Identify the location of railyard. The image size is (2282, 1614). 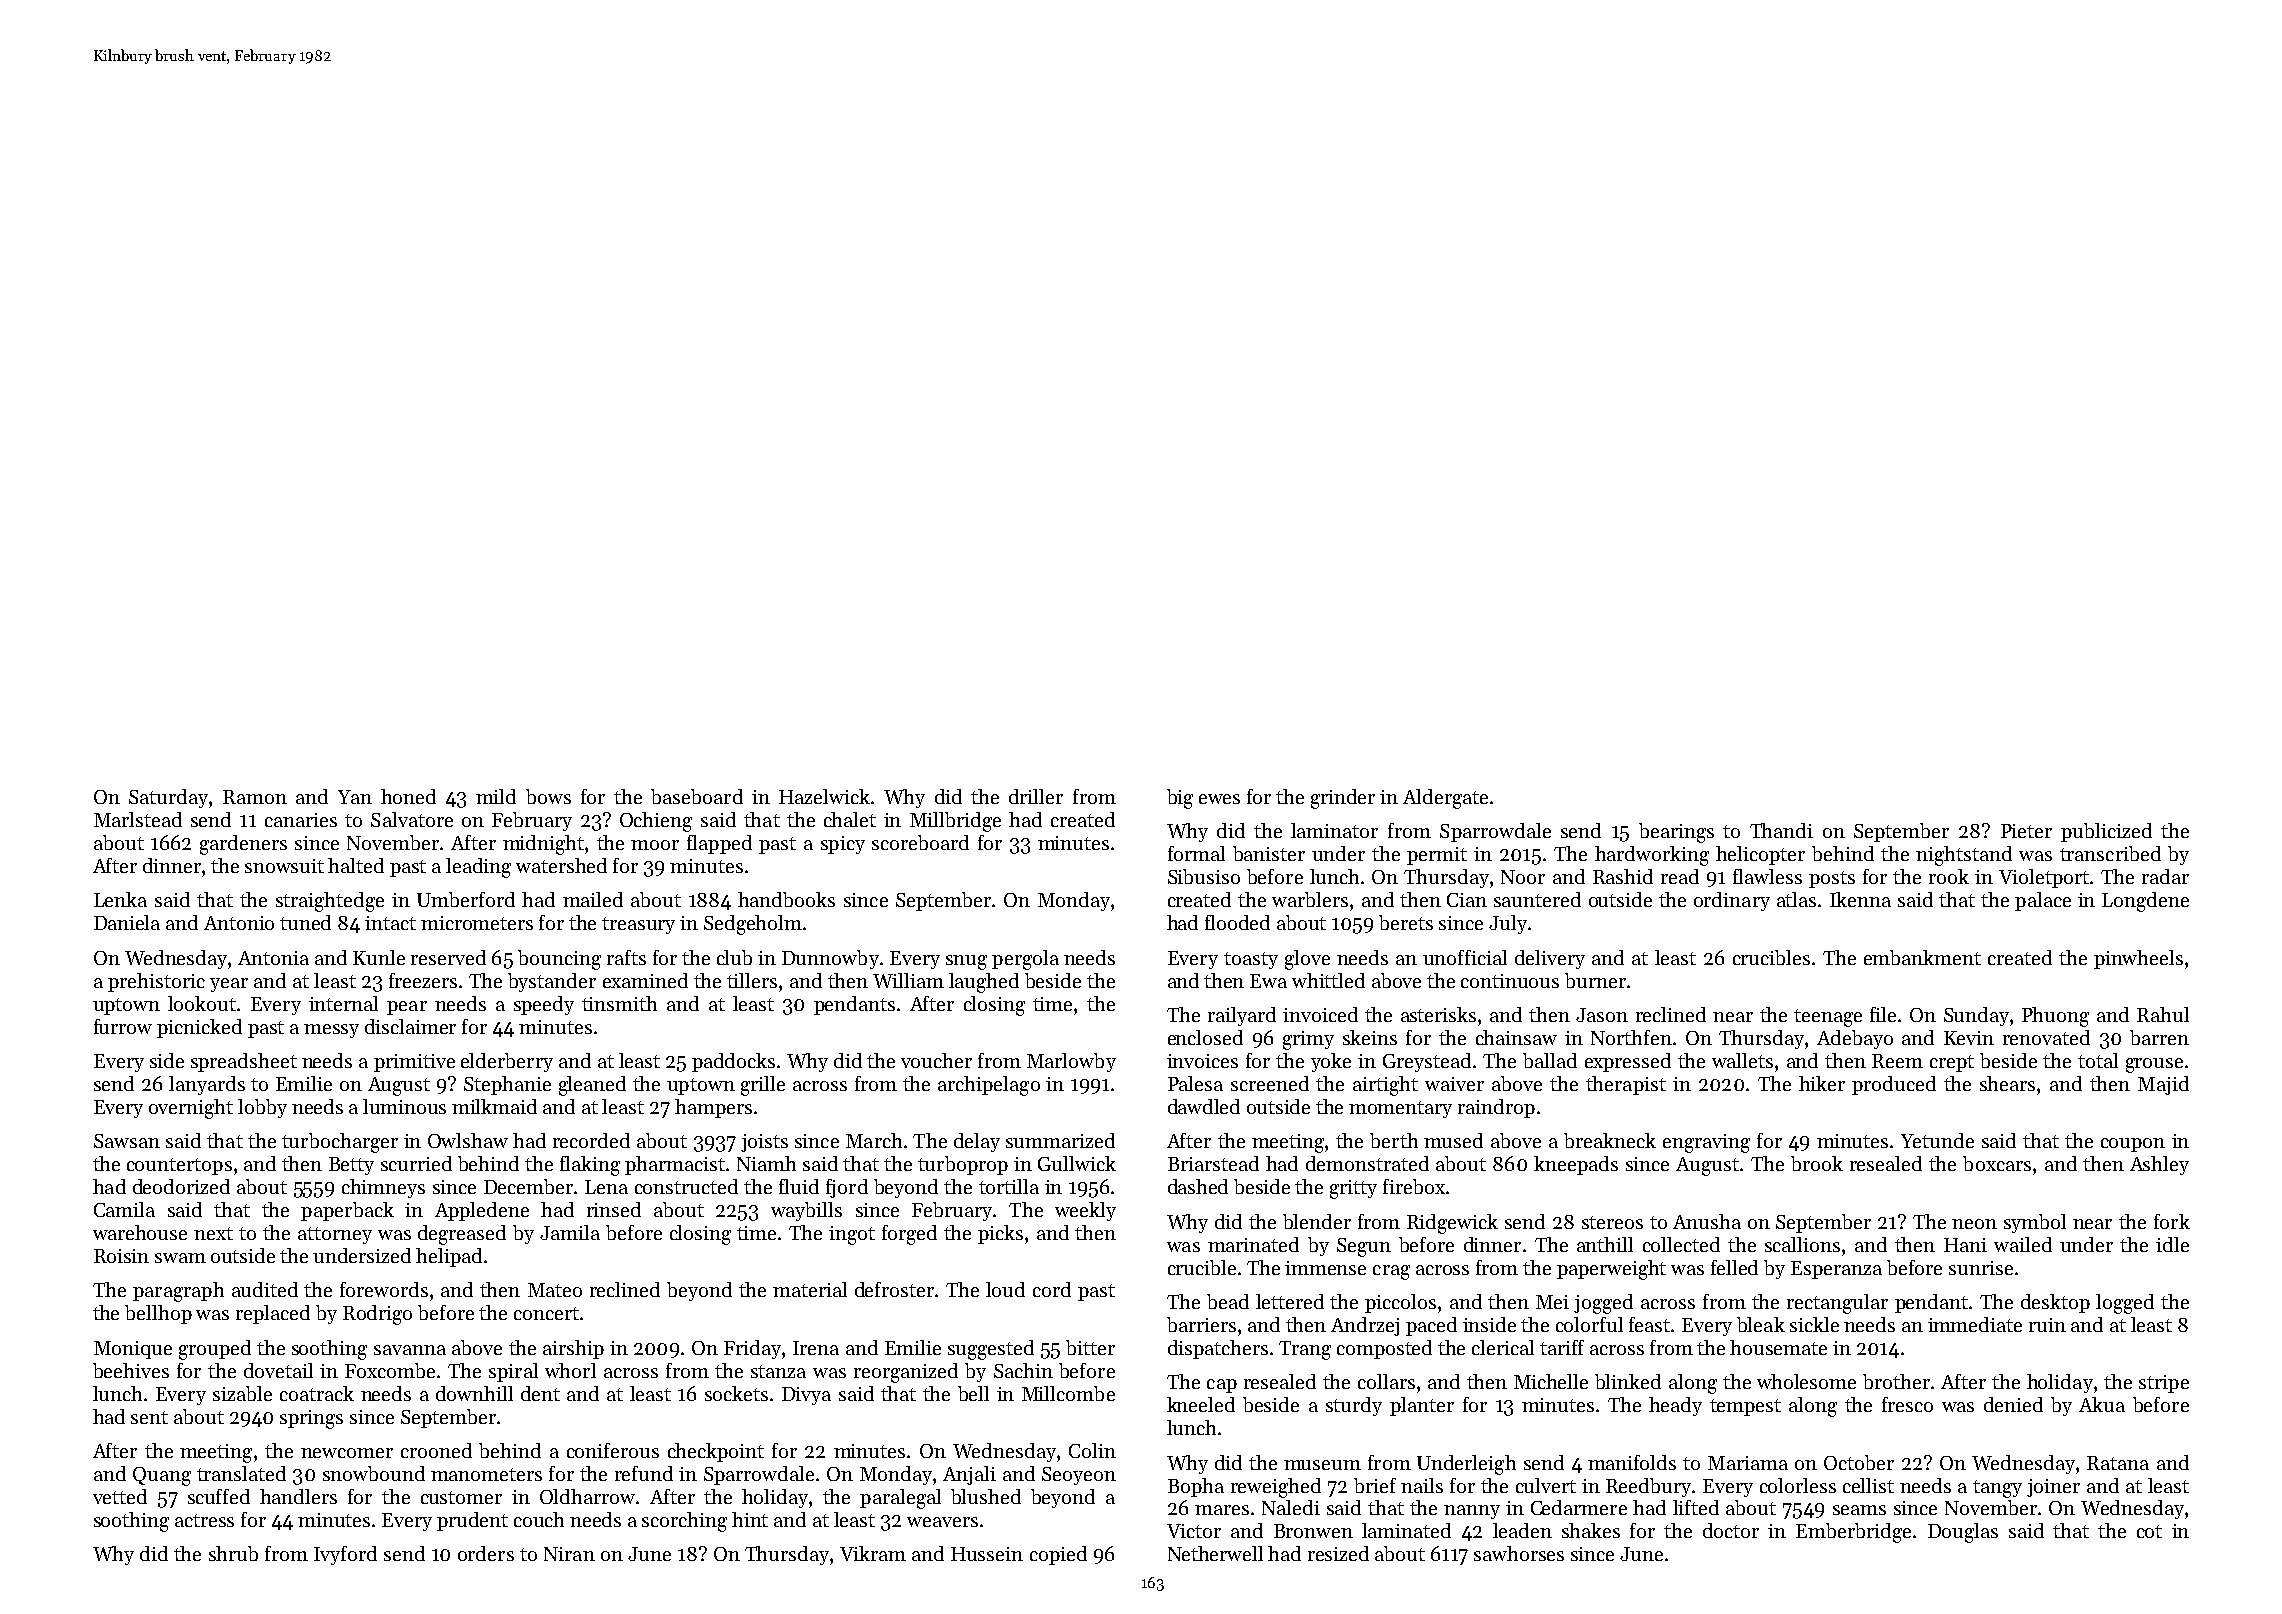
(1242, 1016).
